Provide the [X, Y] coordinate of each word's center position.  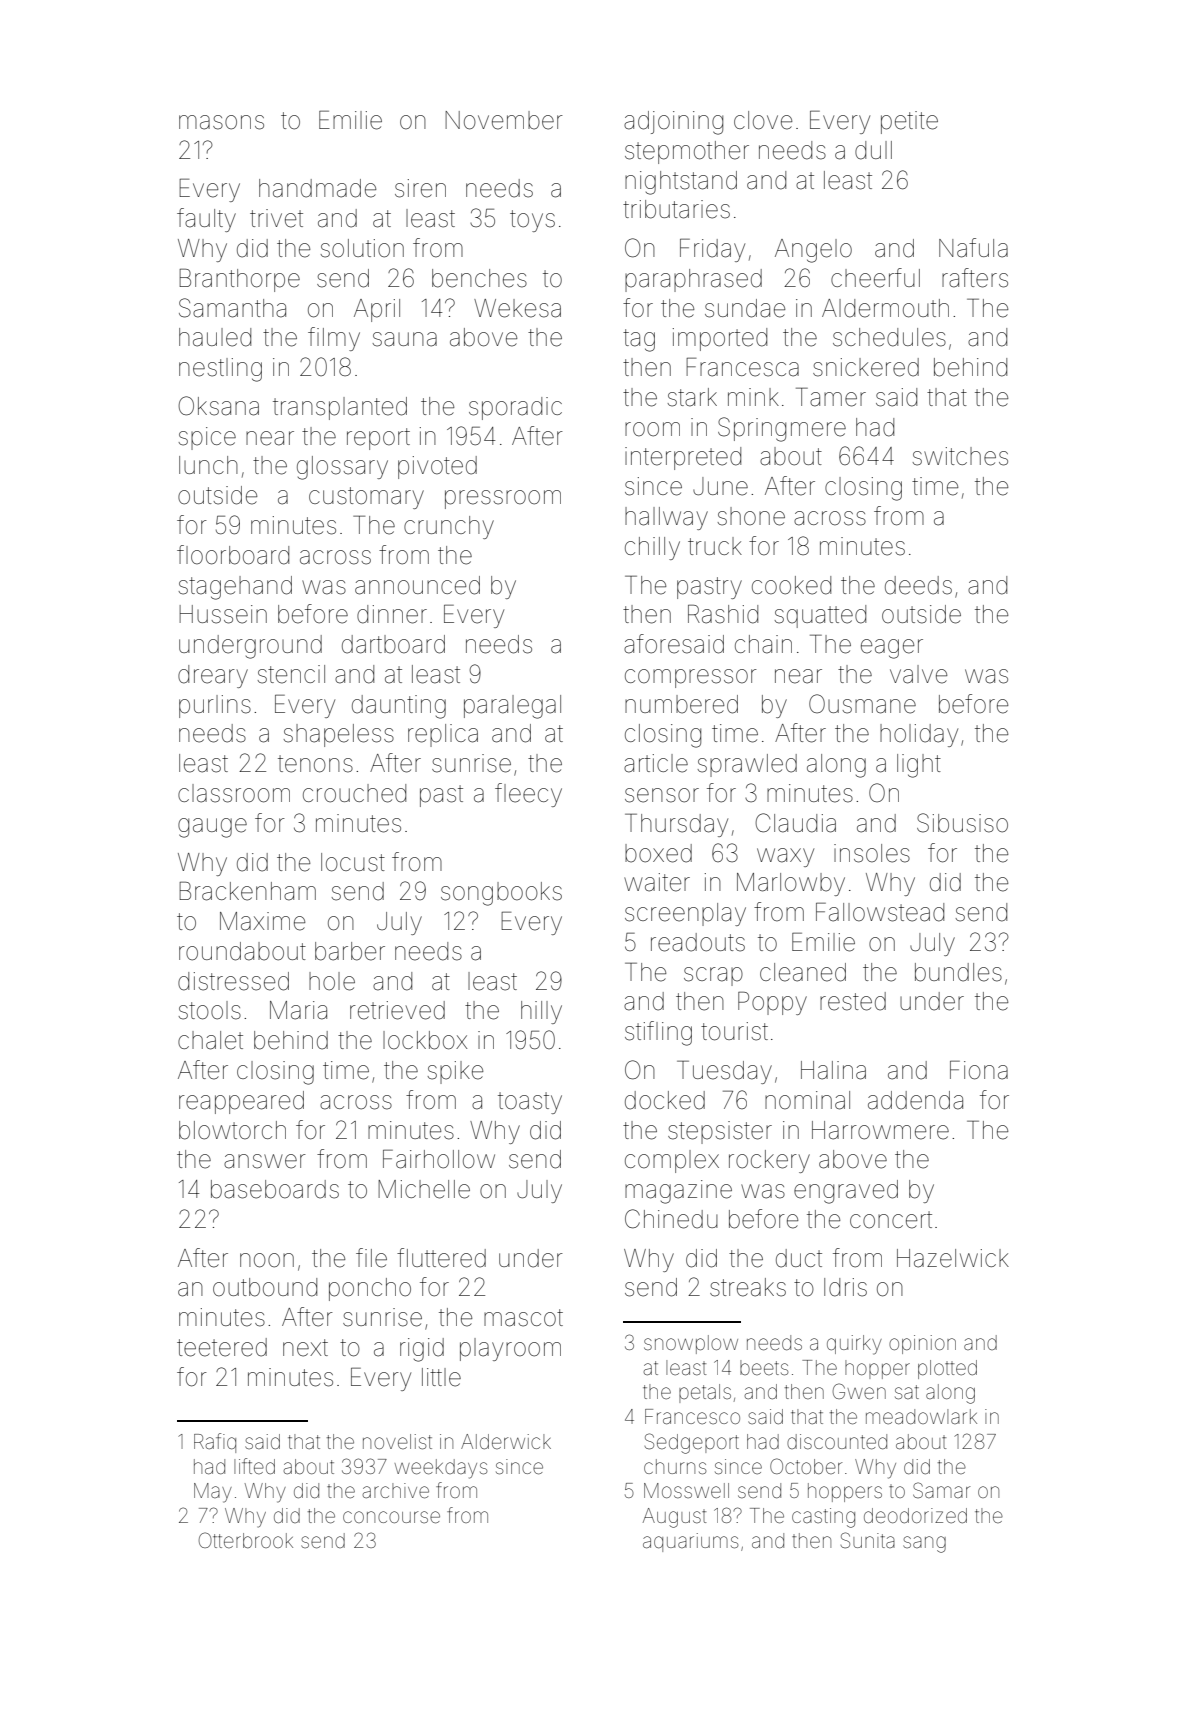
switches [960, 456]
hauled [215, 337]
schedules [889, 337]
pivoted [437, 467]
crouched [354, 793]
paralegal [512, 707]
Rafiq [215, 1443]
